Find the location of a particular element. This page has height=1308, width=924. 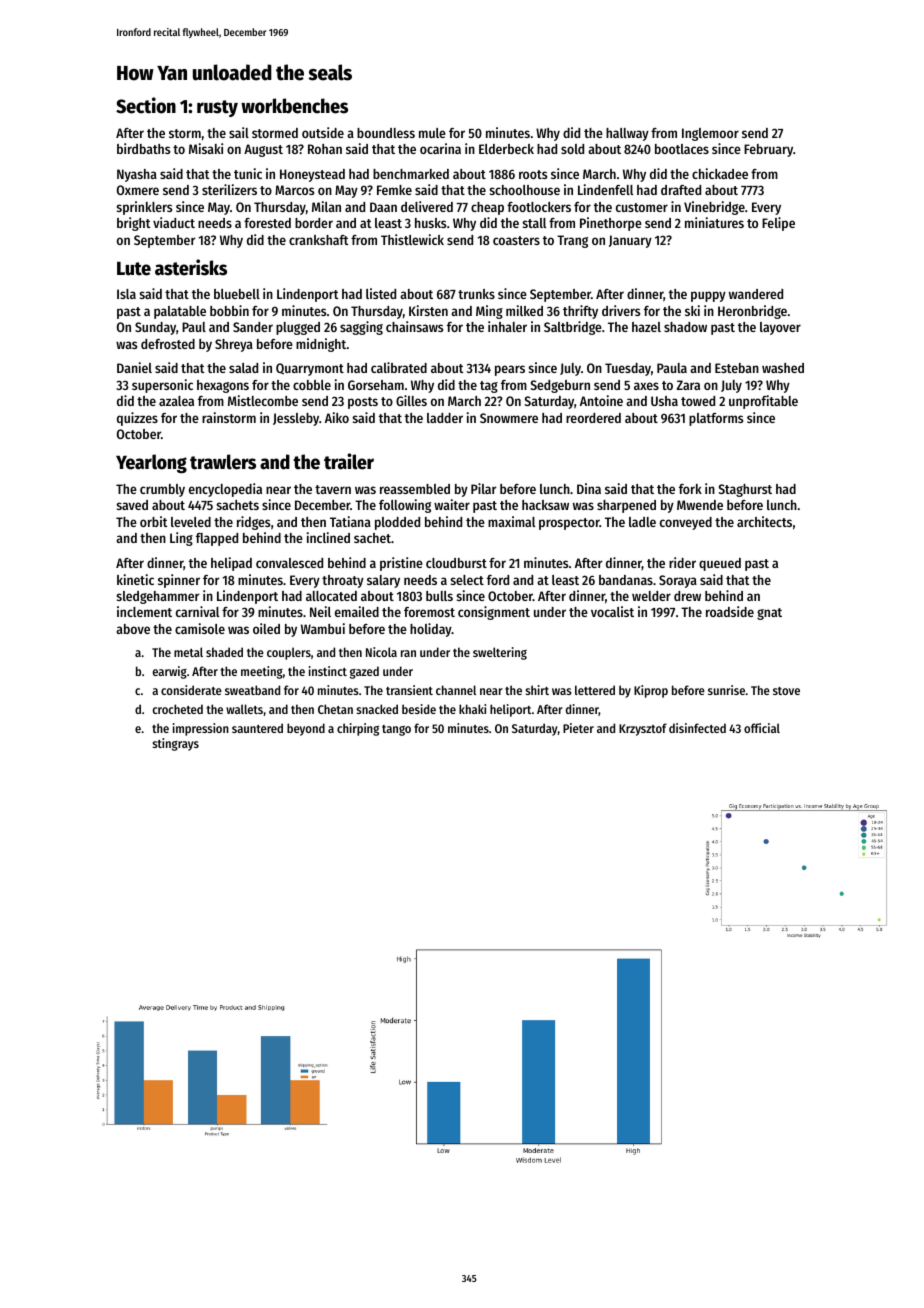

pears is located at coordinates (510, 370).
